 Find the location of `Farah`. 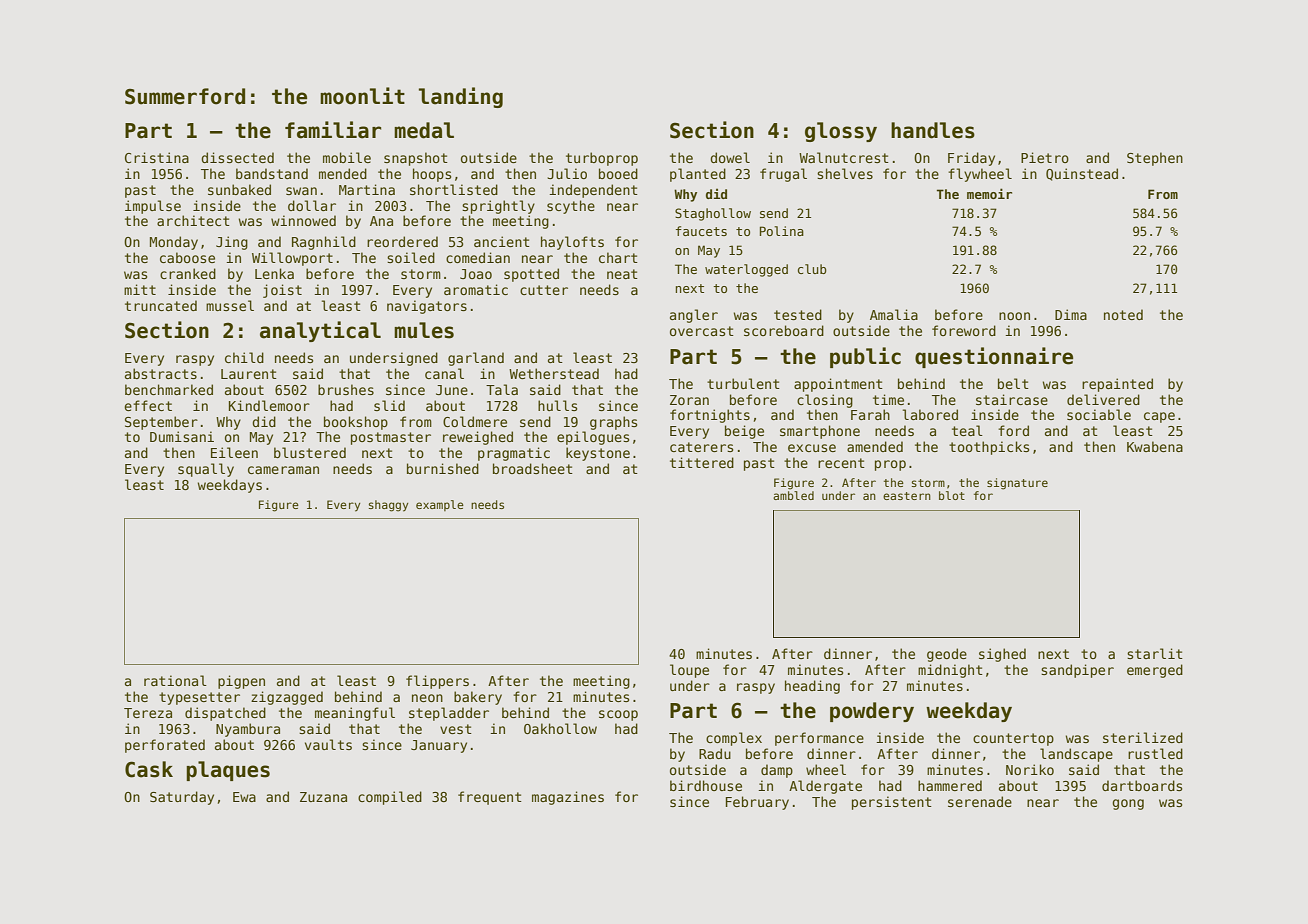

Farah is located at coordinates (870, 414).
